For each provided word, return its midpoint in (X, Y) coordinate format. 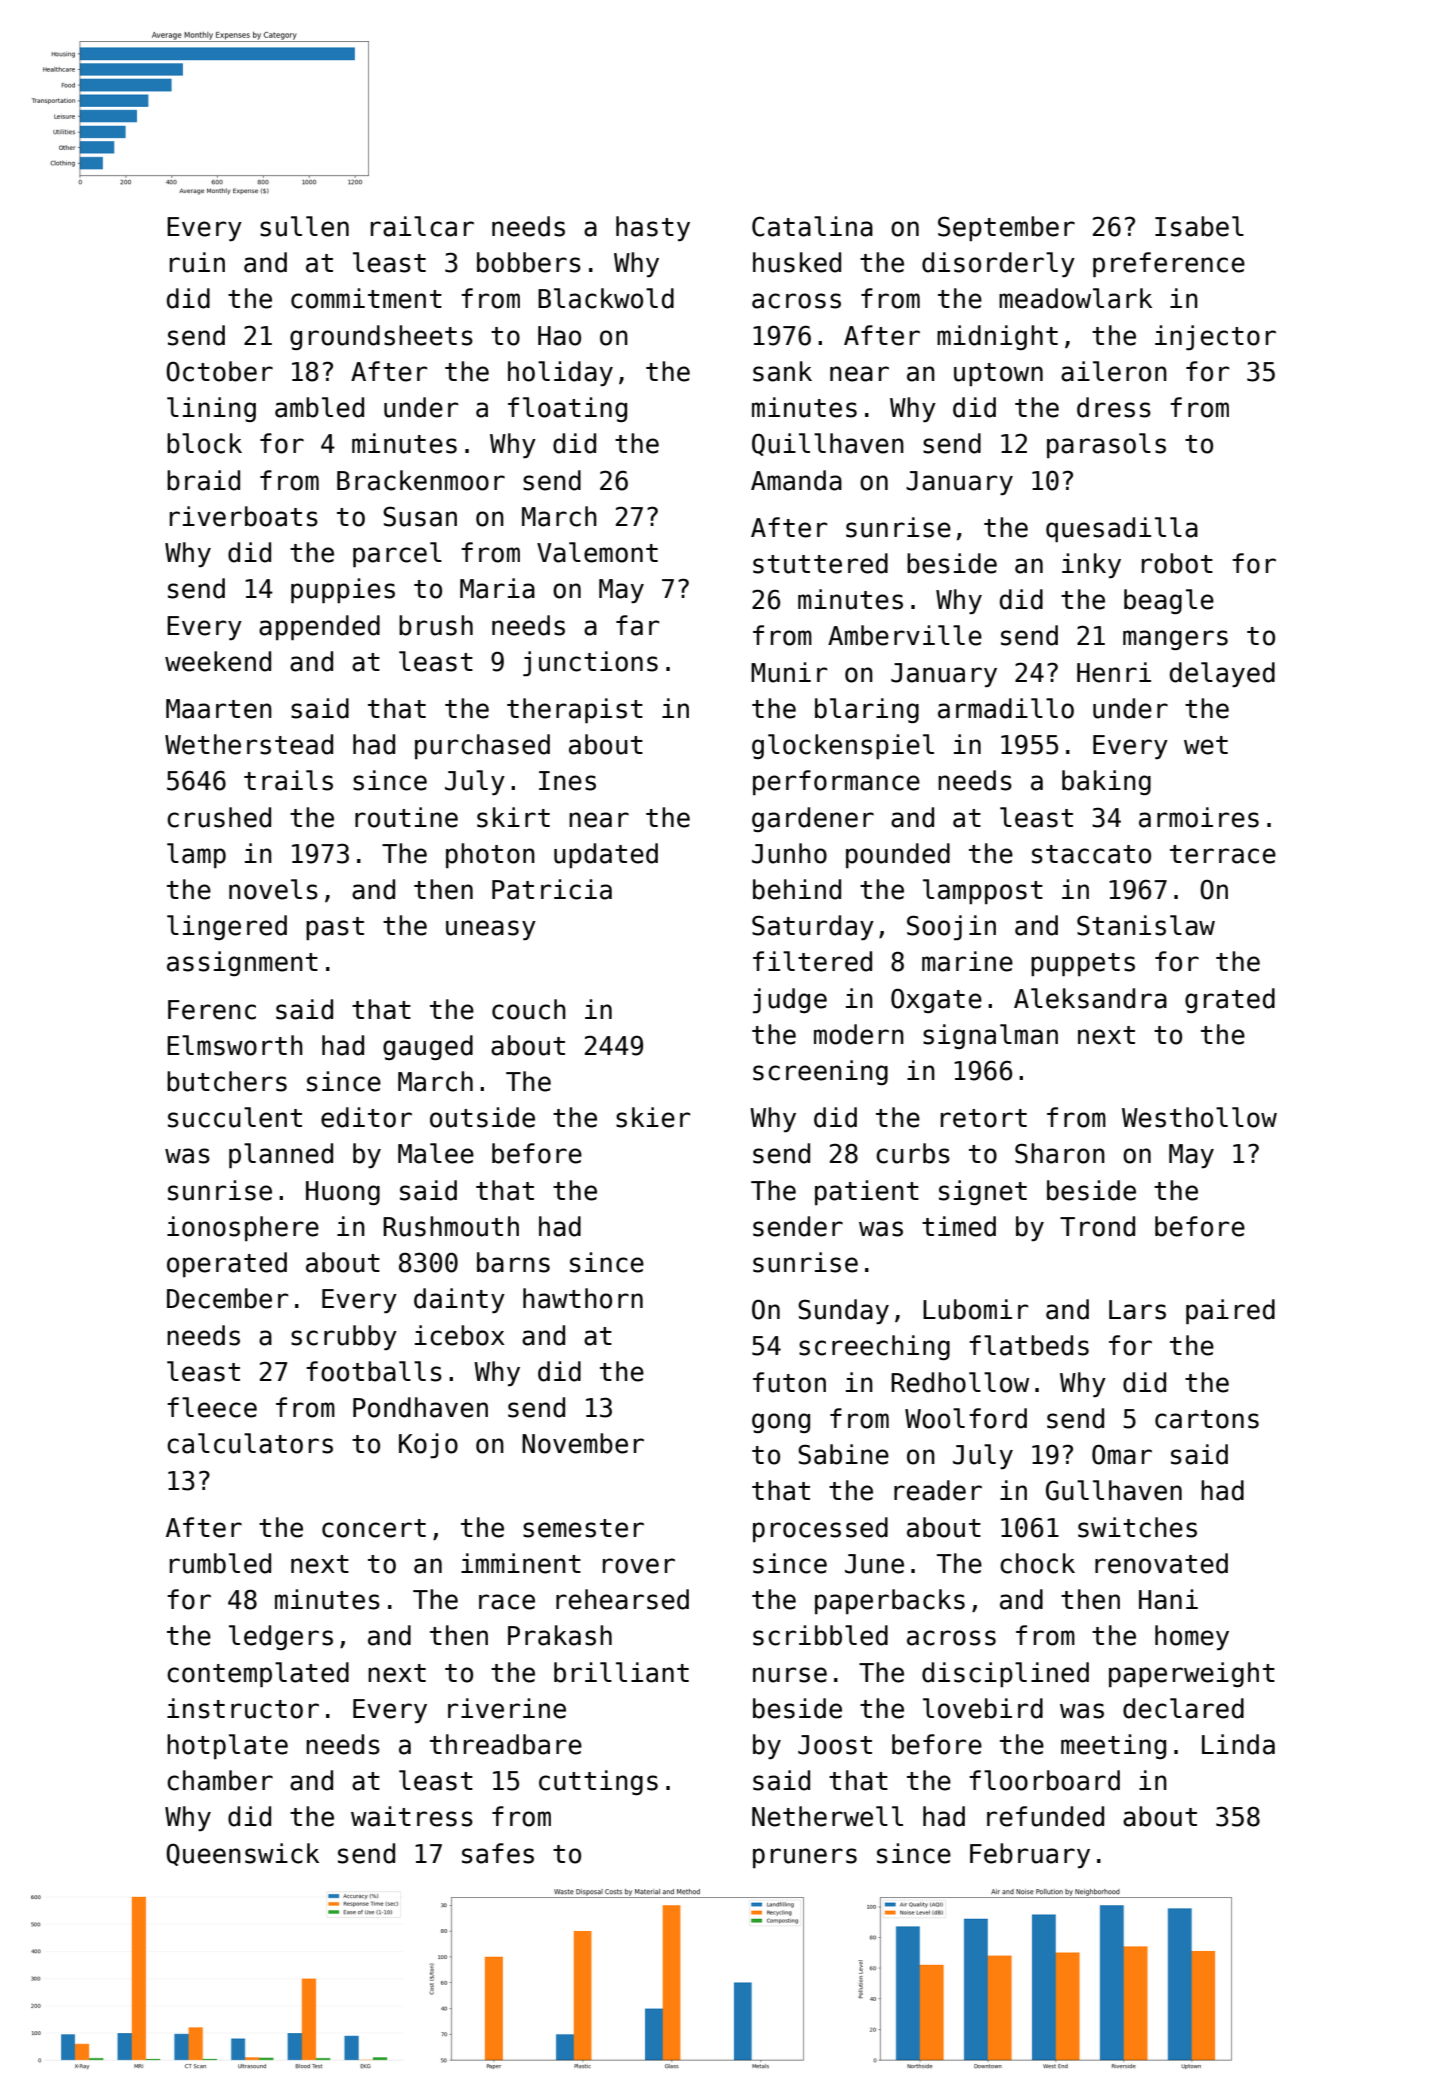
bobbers (529, 262)
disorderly (998, 264)
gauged (428, 1047)
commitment (366, 298)
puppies (343, 590)
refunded (1045, 1816)
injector (1215, 338)
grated (1230, 1000)
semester (583, 1528)
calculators (250, 1443)
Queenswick (242, 1854)
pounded (898, 855)
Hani (1168, 1599)
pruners (805, 1858)
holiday (560, 373)
